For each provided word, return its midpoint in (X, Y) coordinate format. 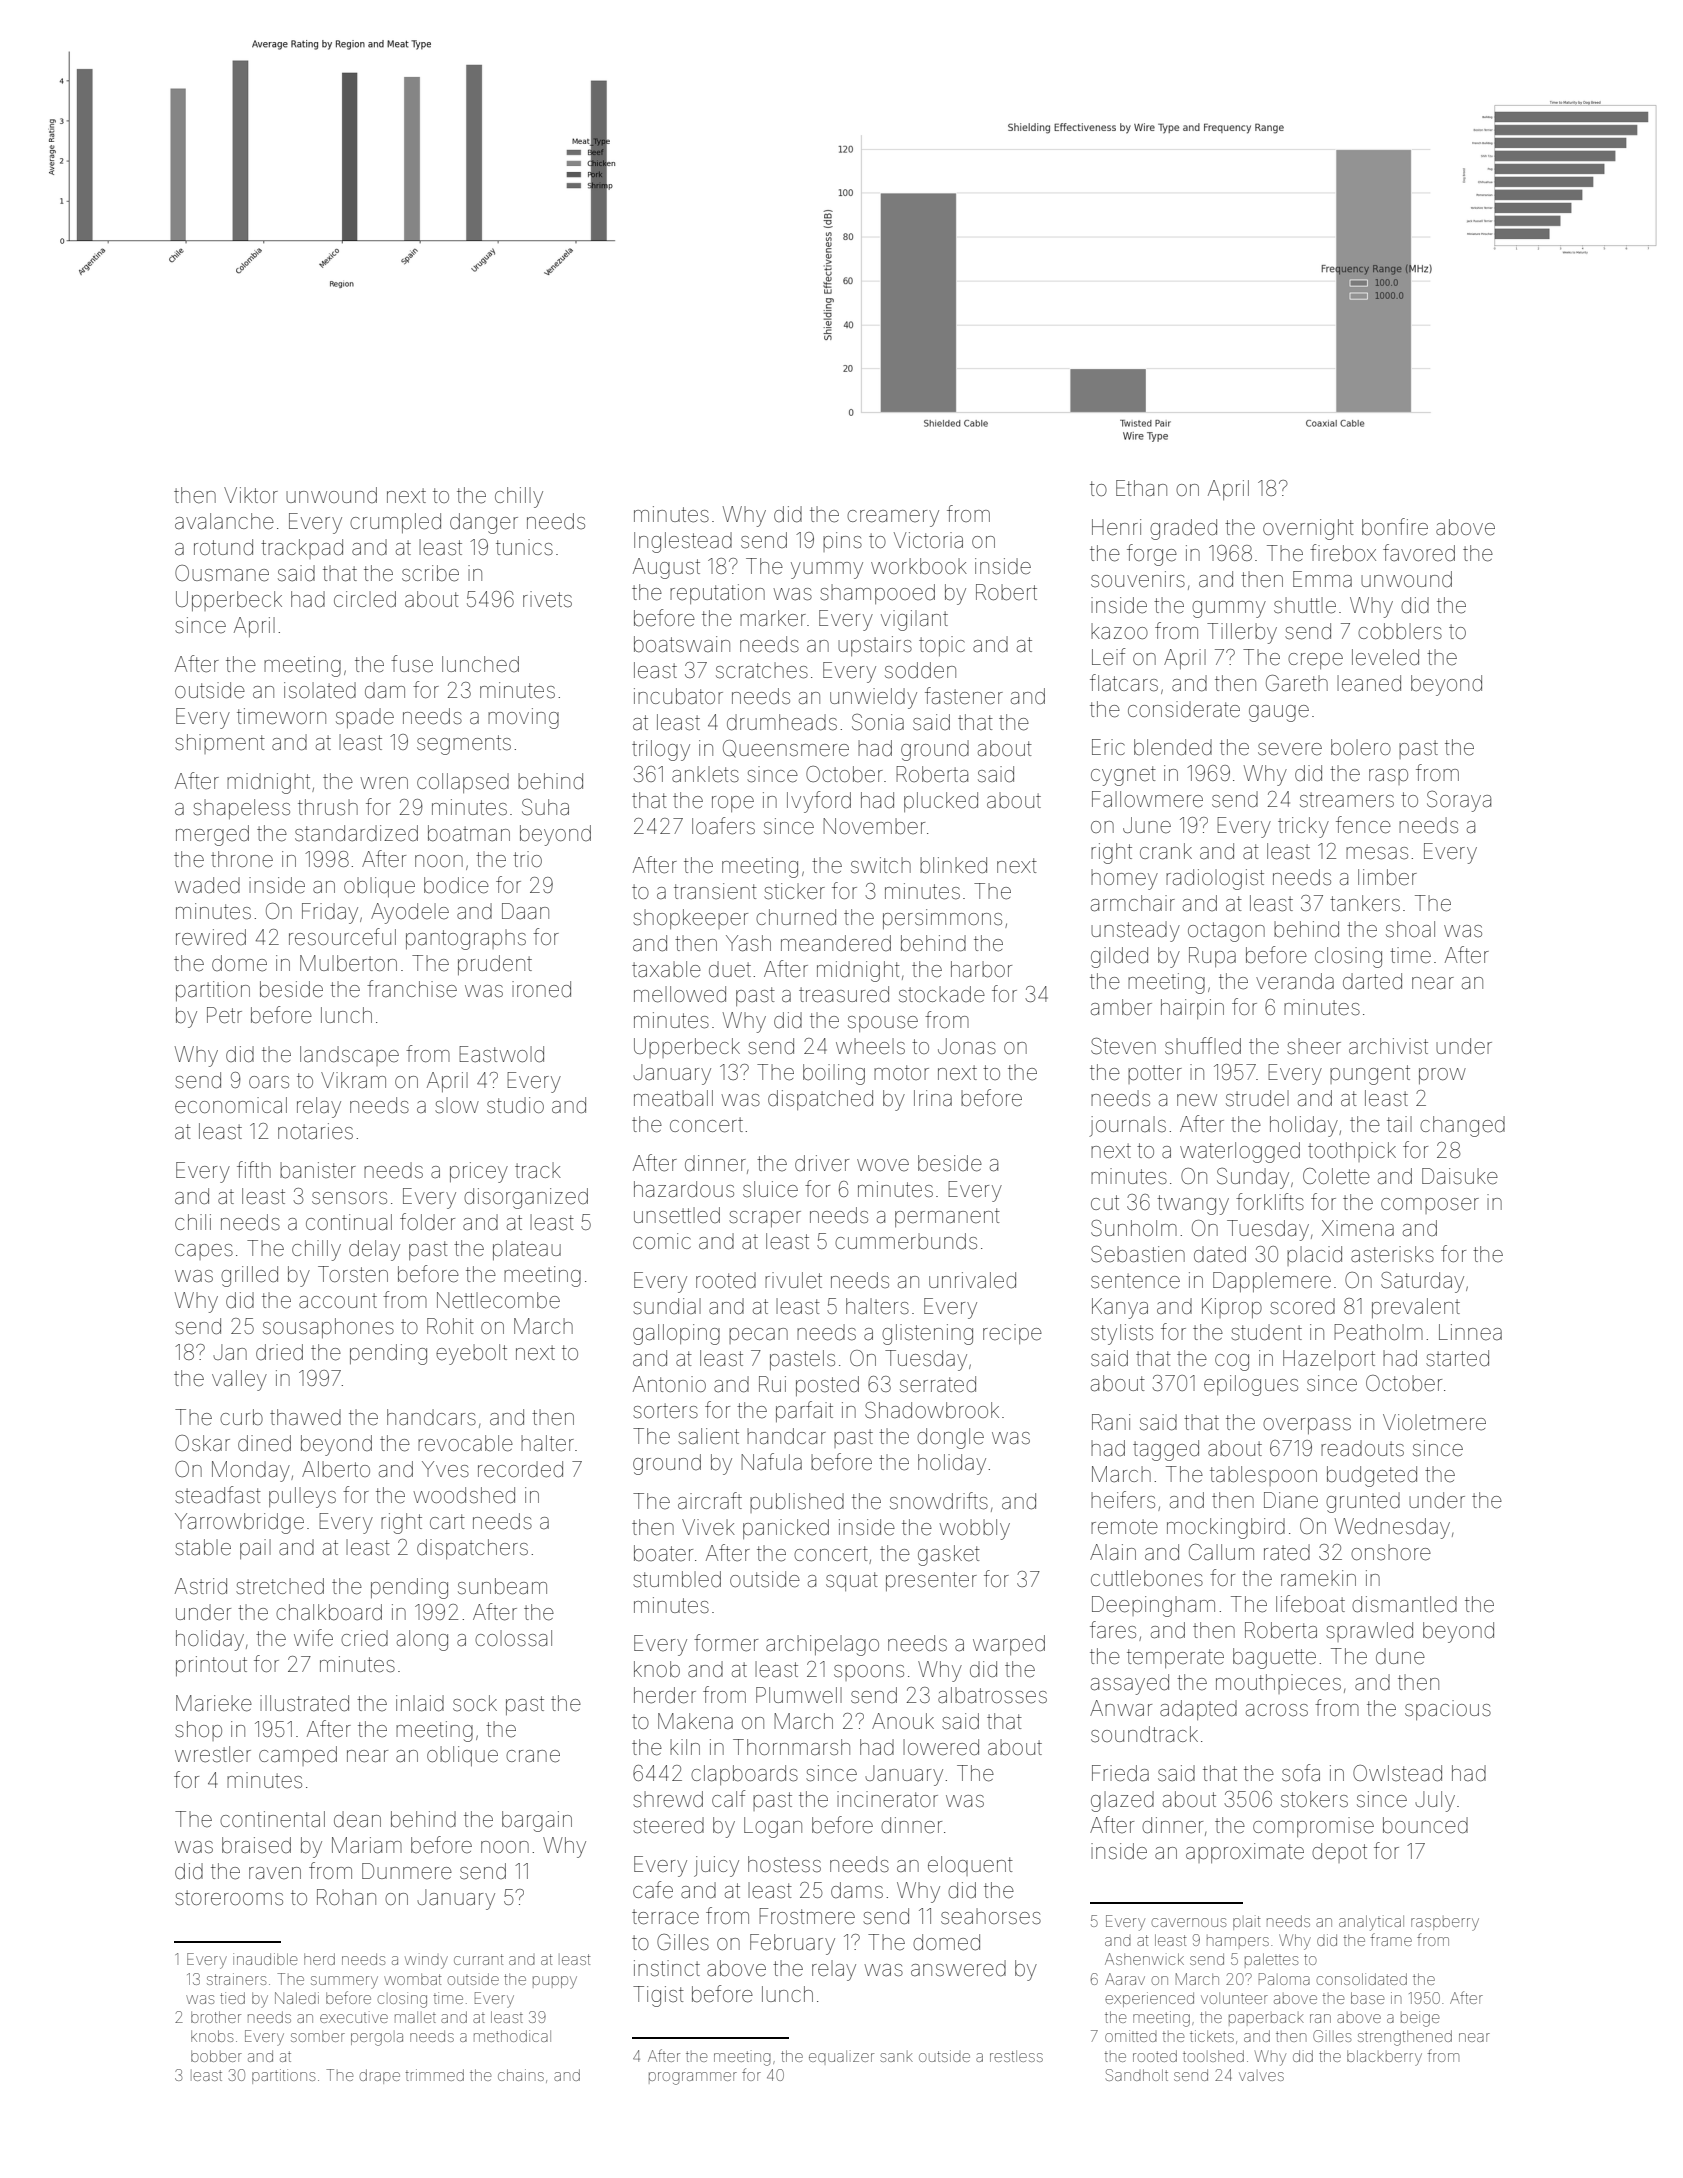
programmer (693, 2078)
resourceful (342, 937)
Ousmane (222, 573)
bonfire (1395, 527)
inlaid (420, 1703)
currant (479, 1959)
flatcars (1124, 683)
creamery (893, 518)
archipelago (822, 1645)
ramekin (1318, 1578)
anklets (705, 774)
